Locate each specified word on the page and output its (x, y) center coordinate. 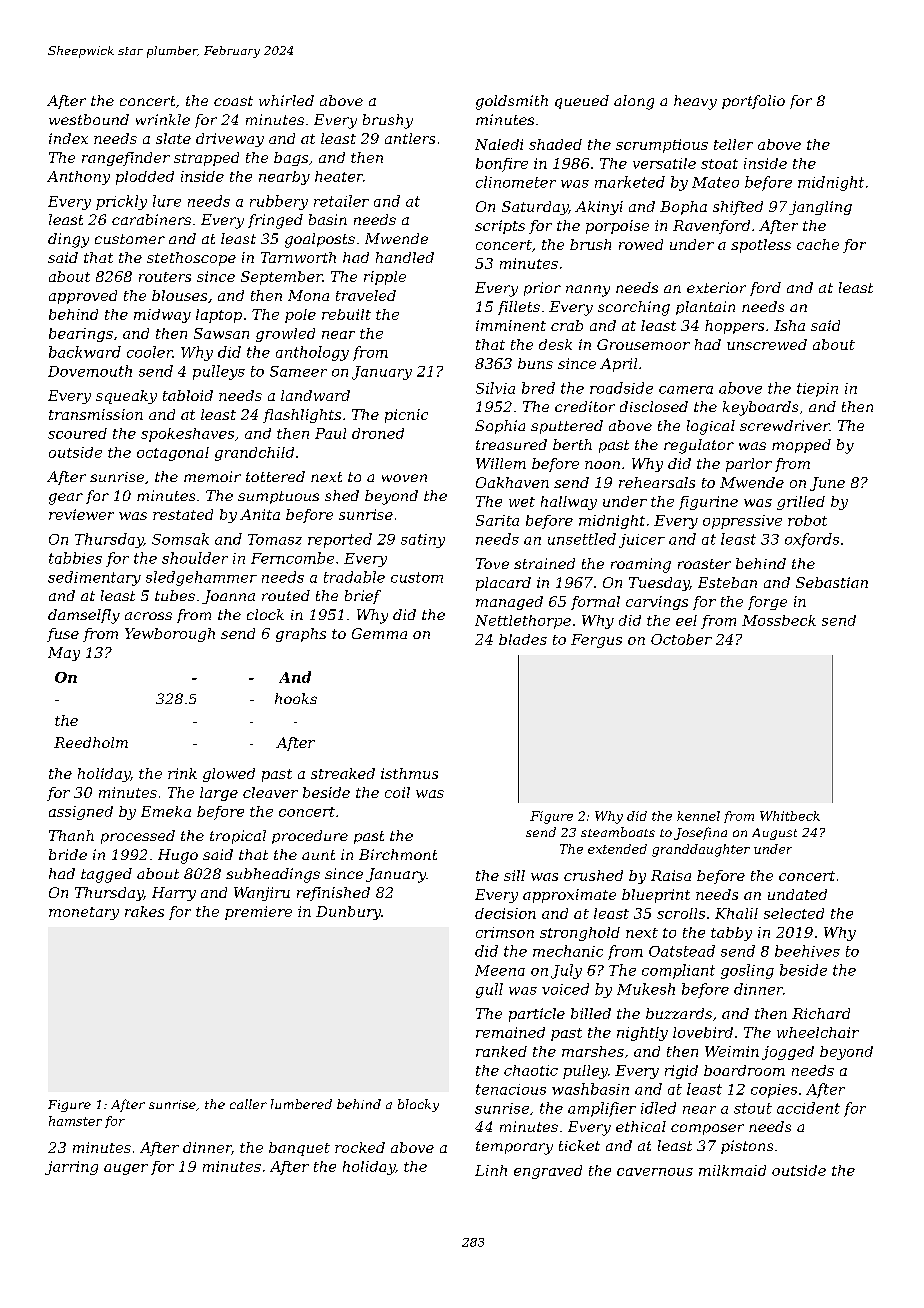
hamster (75, 1121)
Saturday (535, 208)
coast (233, 101)
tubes (175, 595)
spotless (761, 246)
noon (602, 465)
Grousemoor (643, 344)
